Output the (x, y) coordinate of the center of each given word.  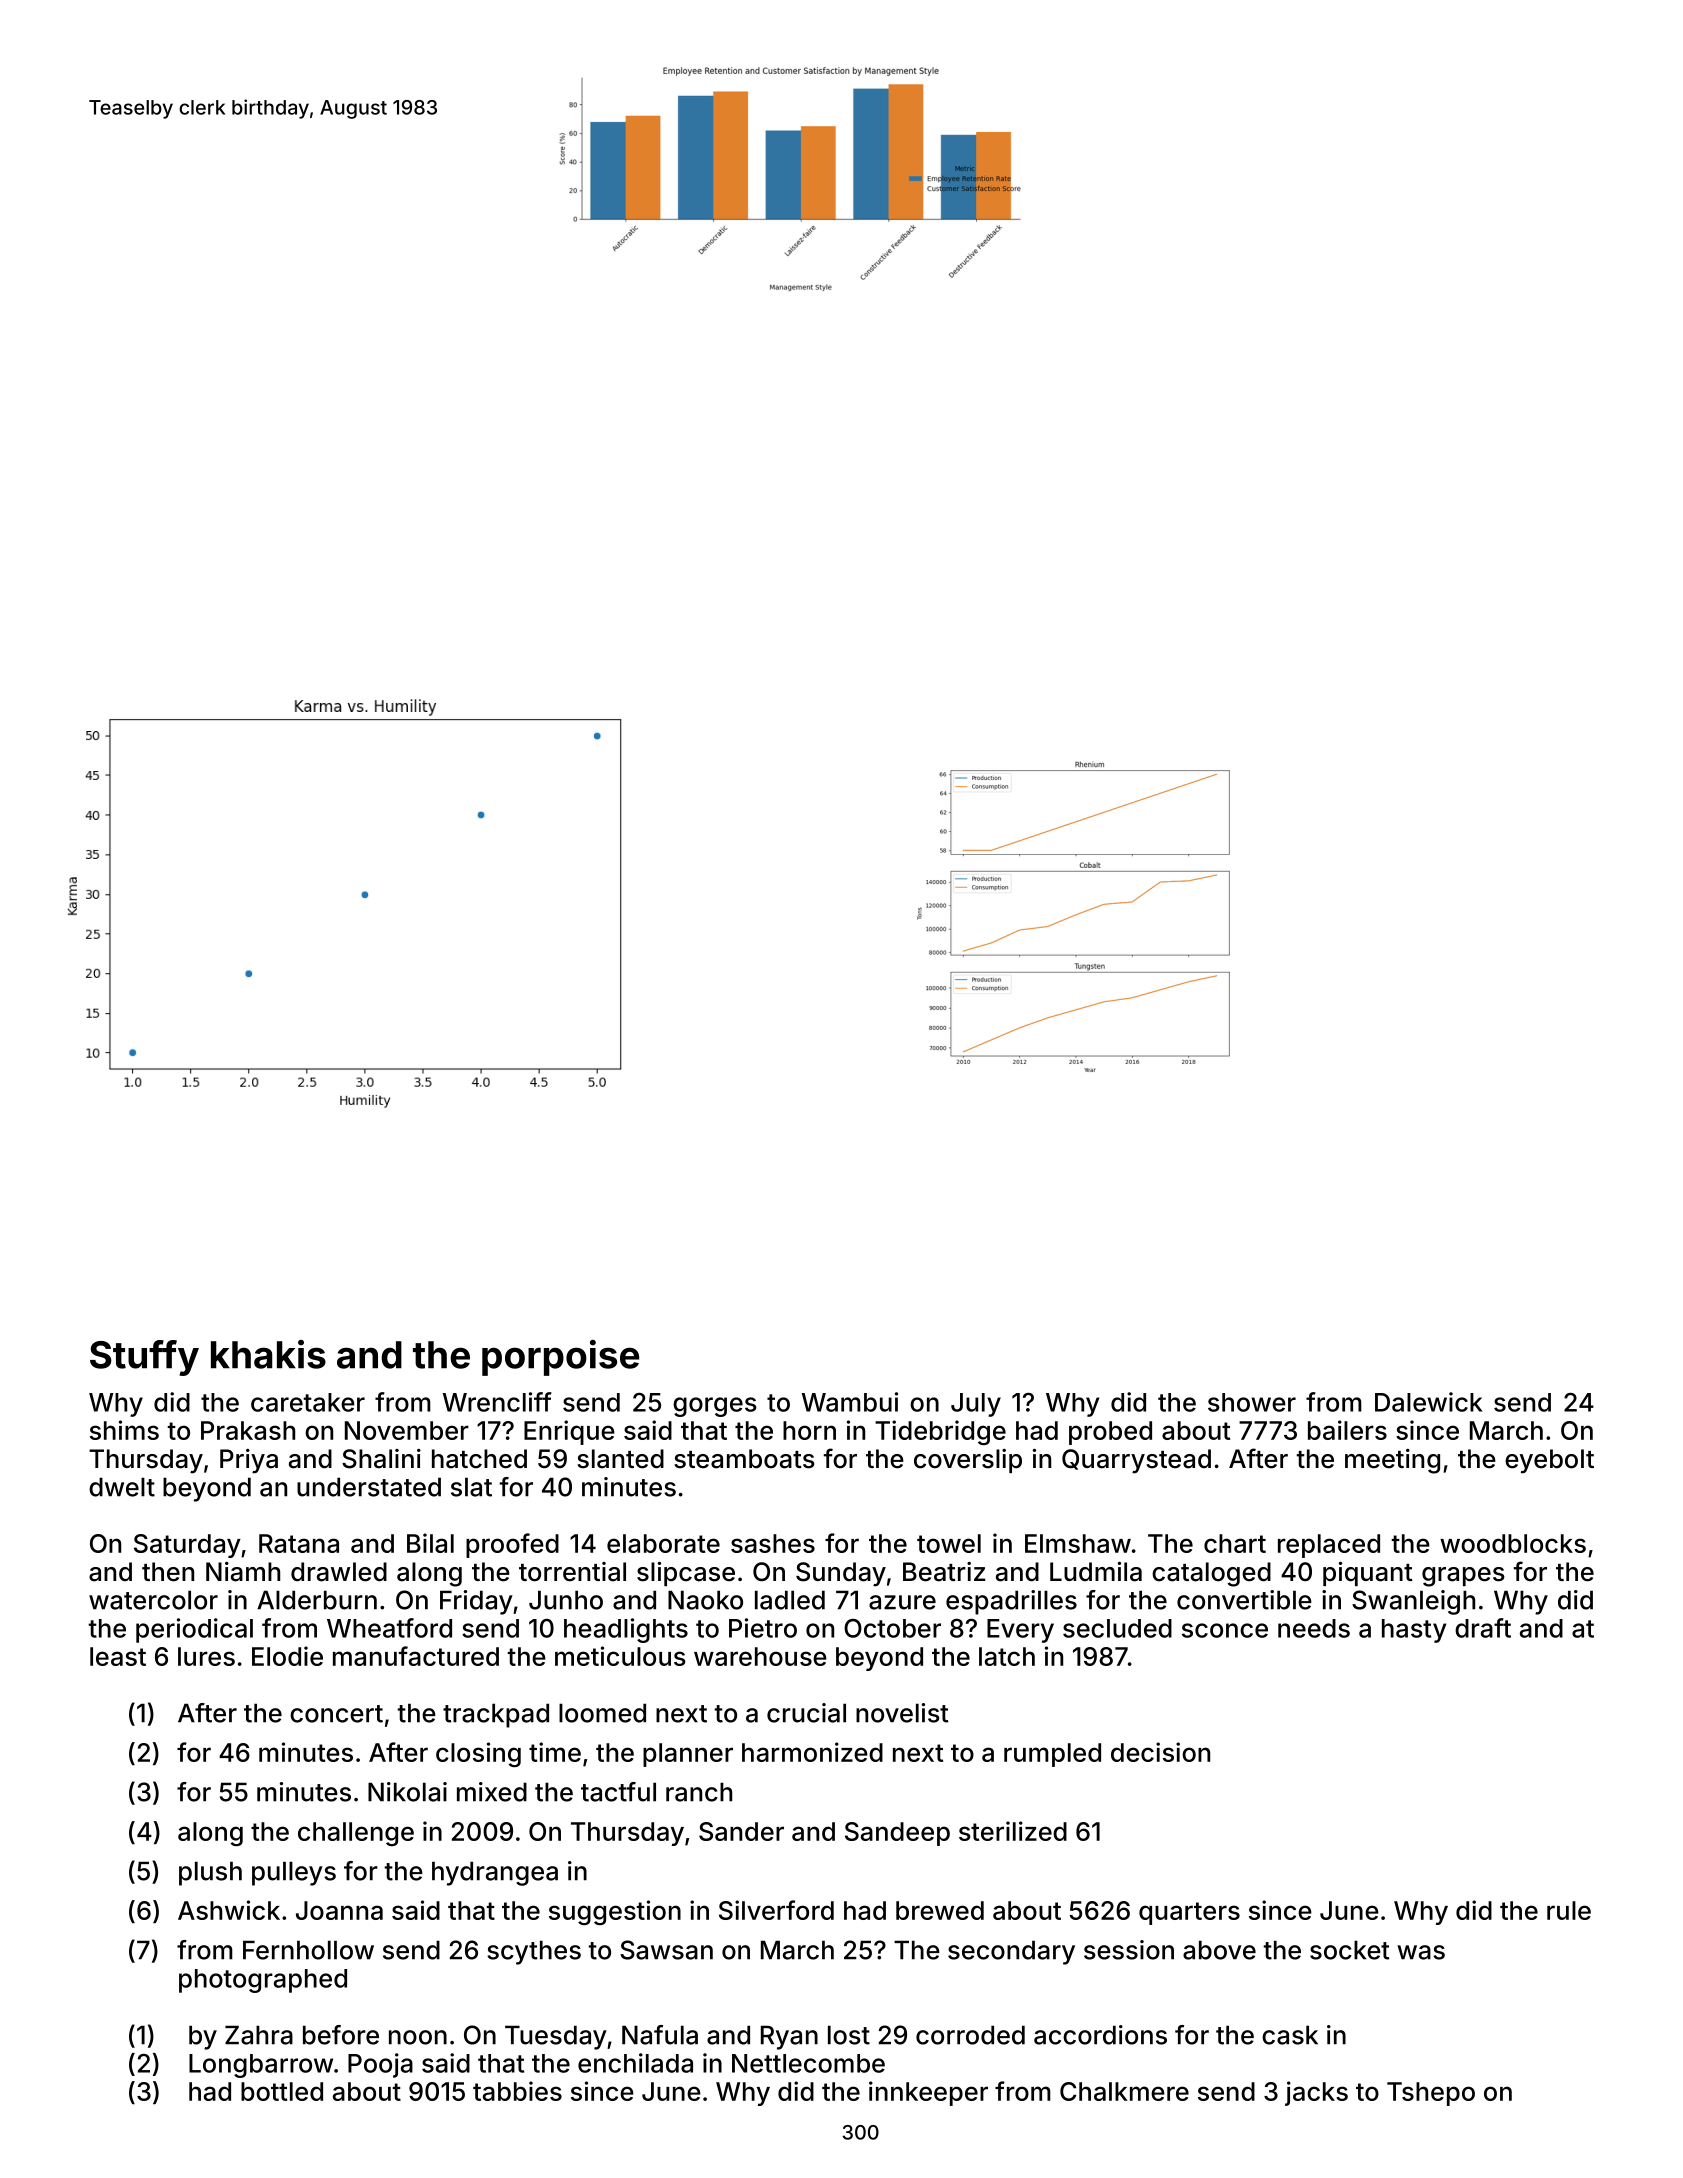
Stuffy (144, 1358)
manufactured (416, 1656)
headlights (626, 1630)
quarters (1189, 1913)
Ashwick (229, 1910)
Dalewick (1429, 1402)
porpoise (560, 1358)
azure (902, 1602)
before (341, 2035)
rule (1569, 1910)
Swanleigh (1413, 1602)
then (168, 1572)
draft (1483, 1628)
